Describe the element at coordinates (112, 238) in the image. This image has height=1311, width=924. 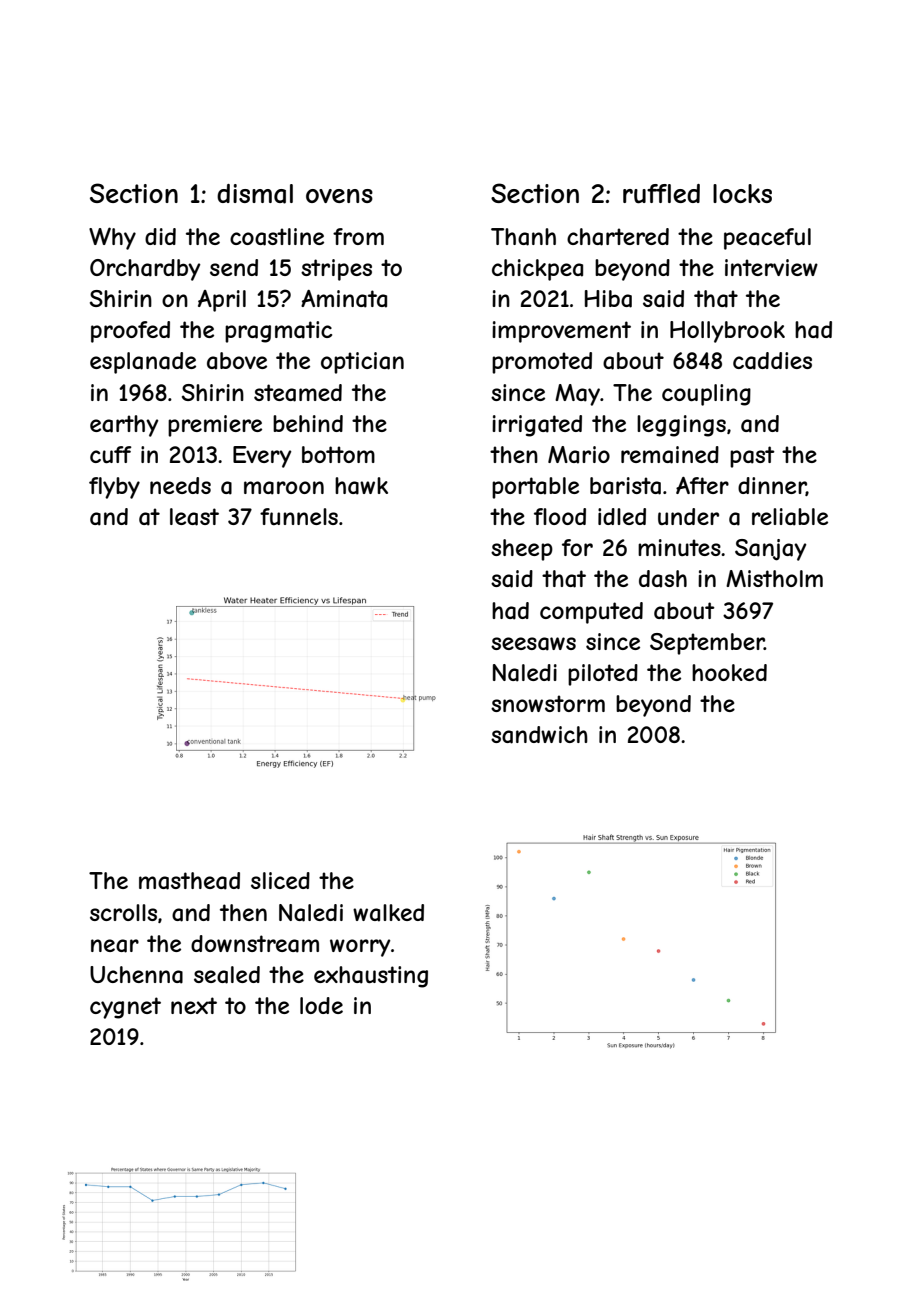
I see `Why` at that location.
